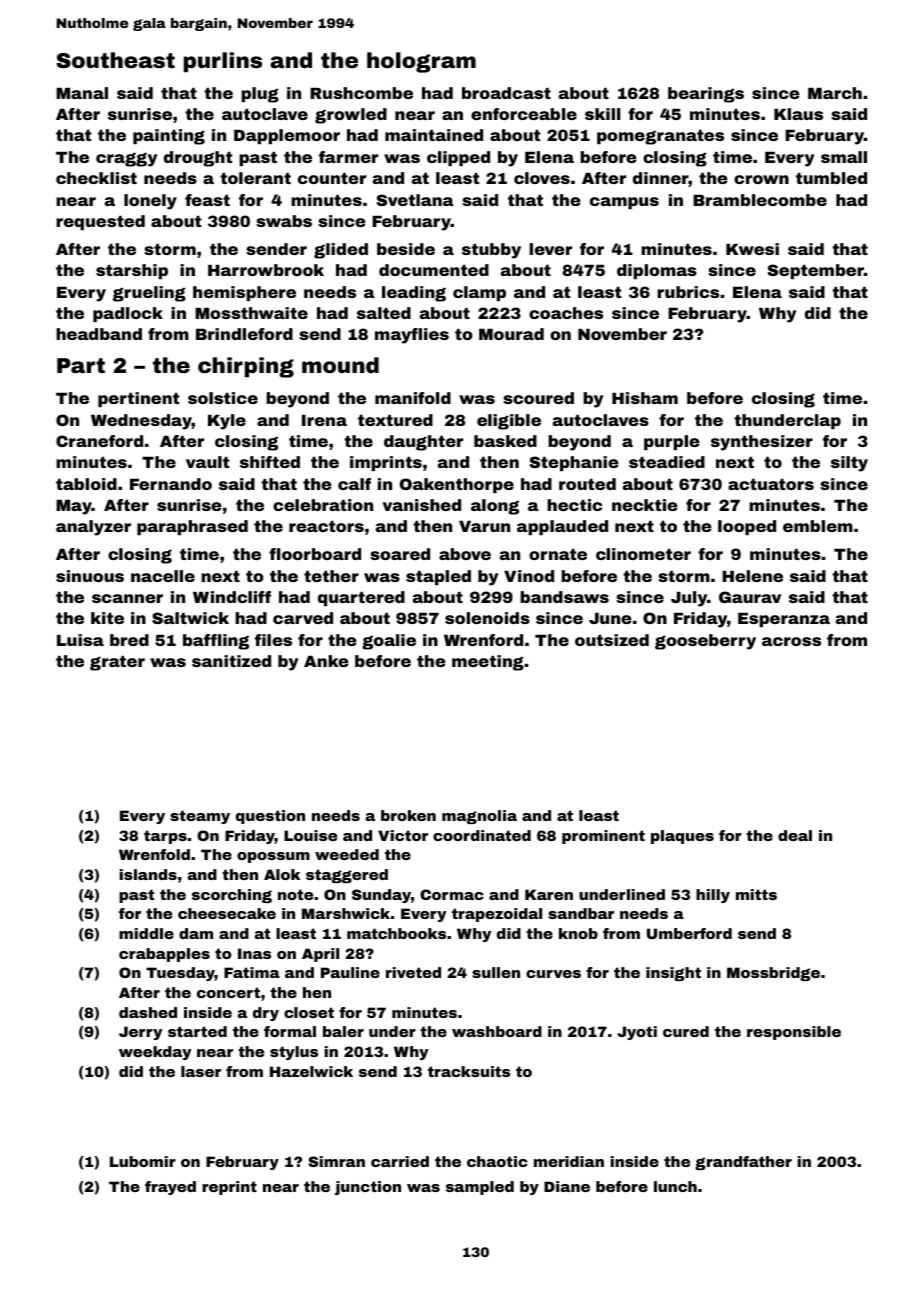 The image size is (924, 1308). I want to click on rubrics, so click(688, 292).
